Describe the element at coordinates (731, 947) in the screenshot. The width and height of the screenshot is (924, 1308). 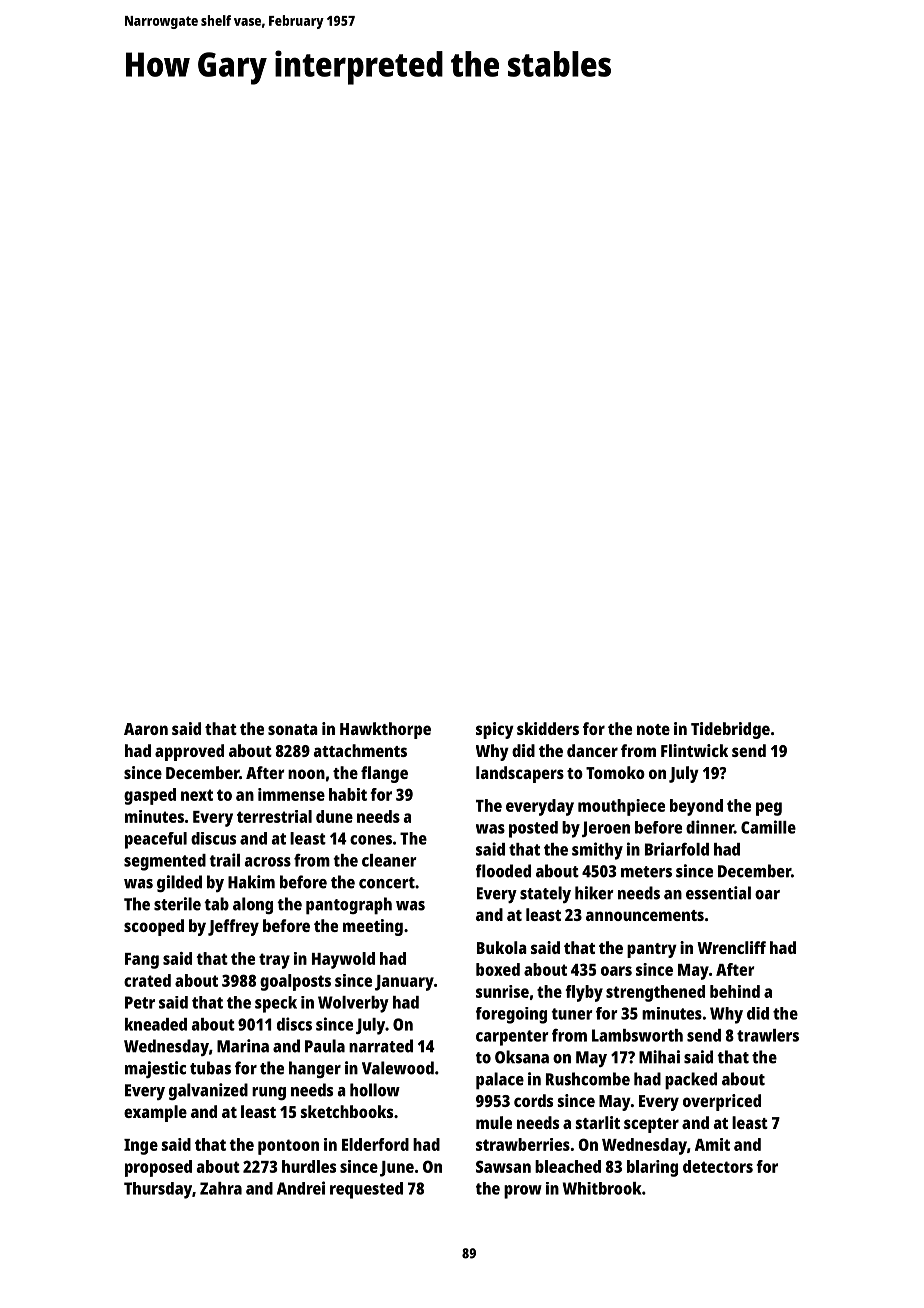
I see `Wrencliff` at that location.
